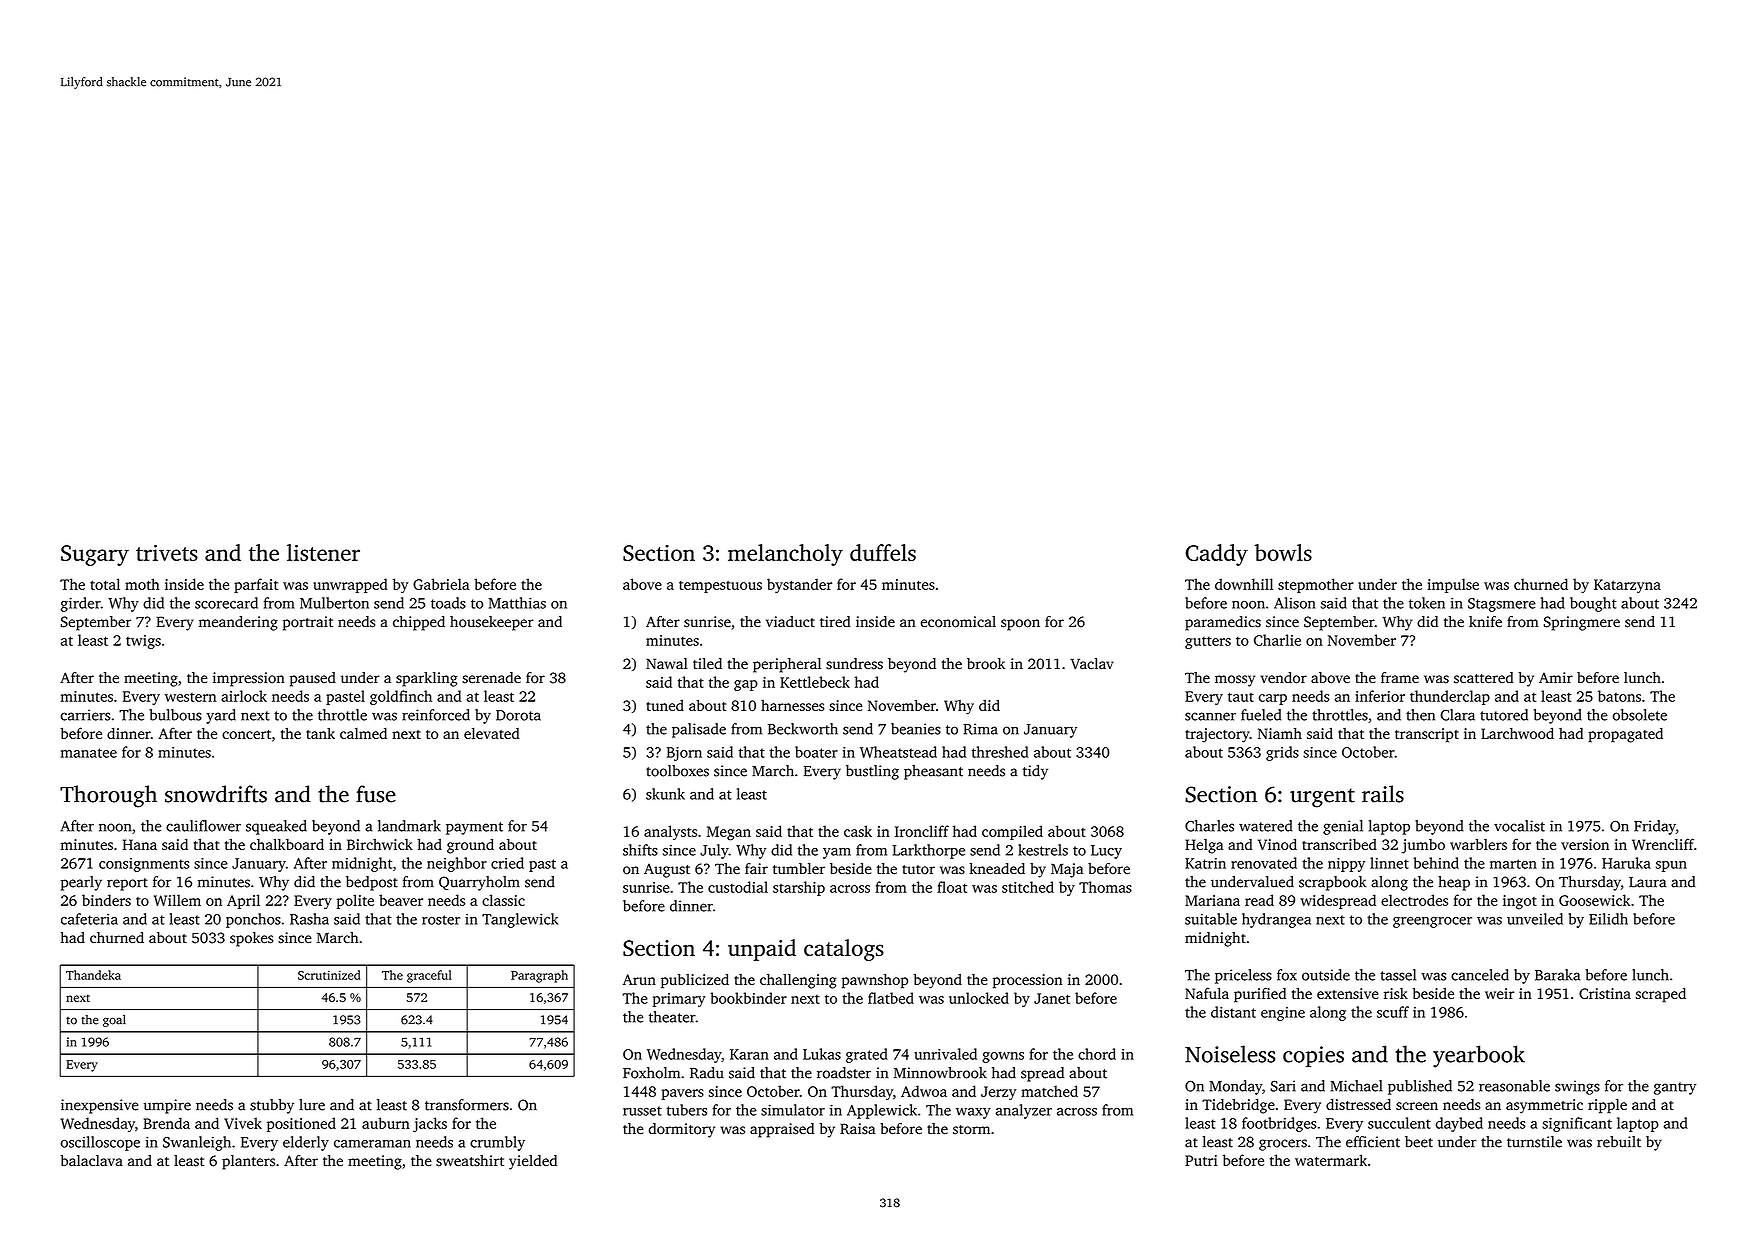 Image resolution: width=1759 pixels, height=1244 pixels. I want to click on lure, so click(312, 1105).
